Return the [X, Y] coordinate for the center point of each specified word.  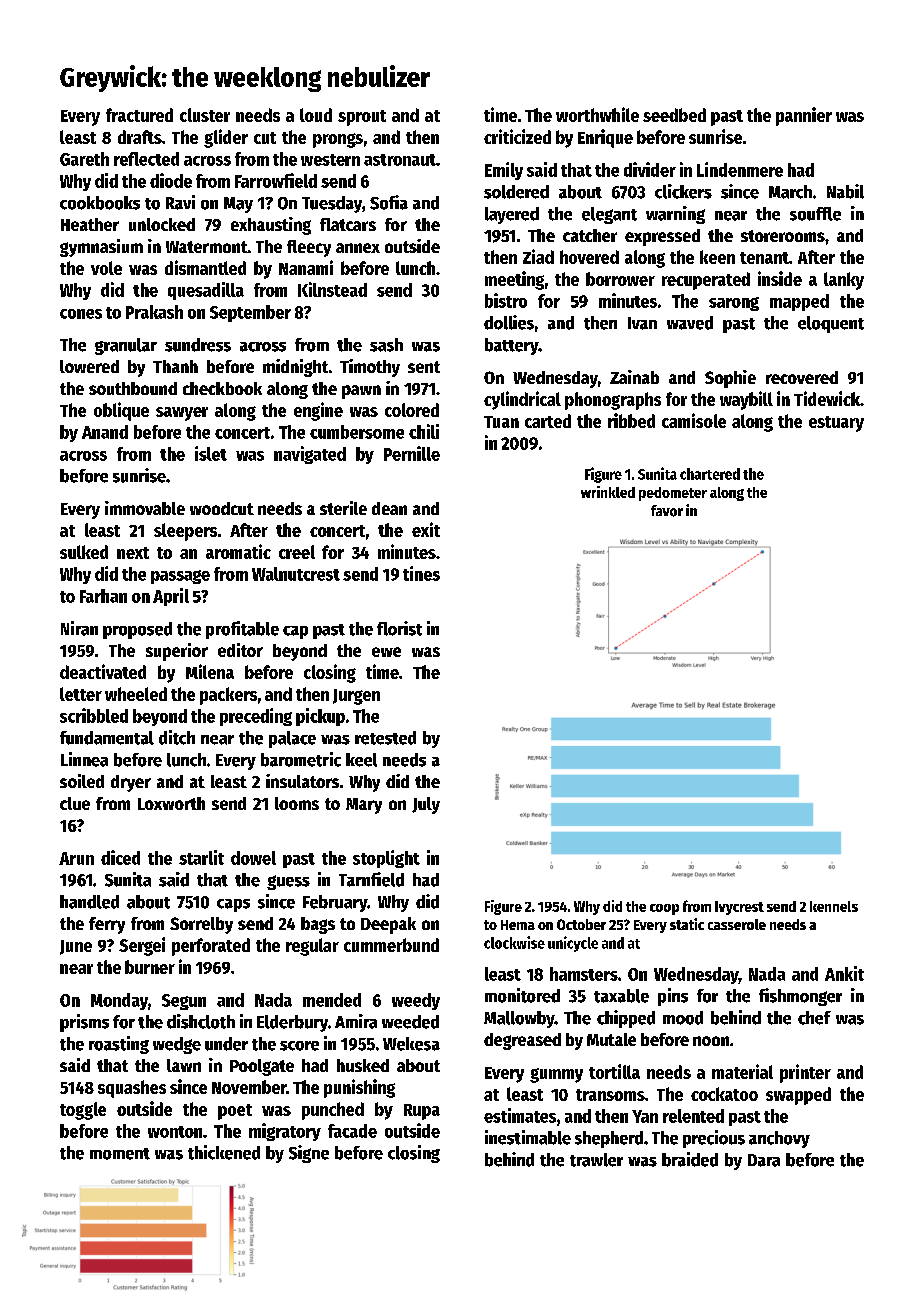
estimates [520, 1115]
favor [667, 511]
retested [385, 738]
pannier [804, 116]
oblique [121, 411]
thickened [224, 1152]
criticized [517, 136]
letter [81, 694]
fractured [139, 115]
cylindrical [522, 400]
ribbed [631, 420]
